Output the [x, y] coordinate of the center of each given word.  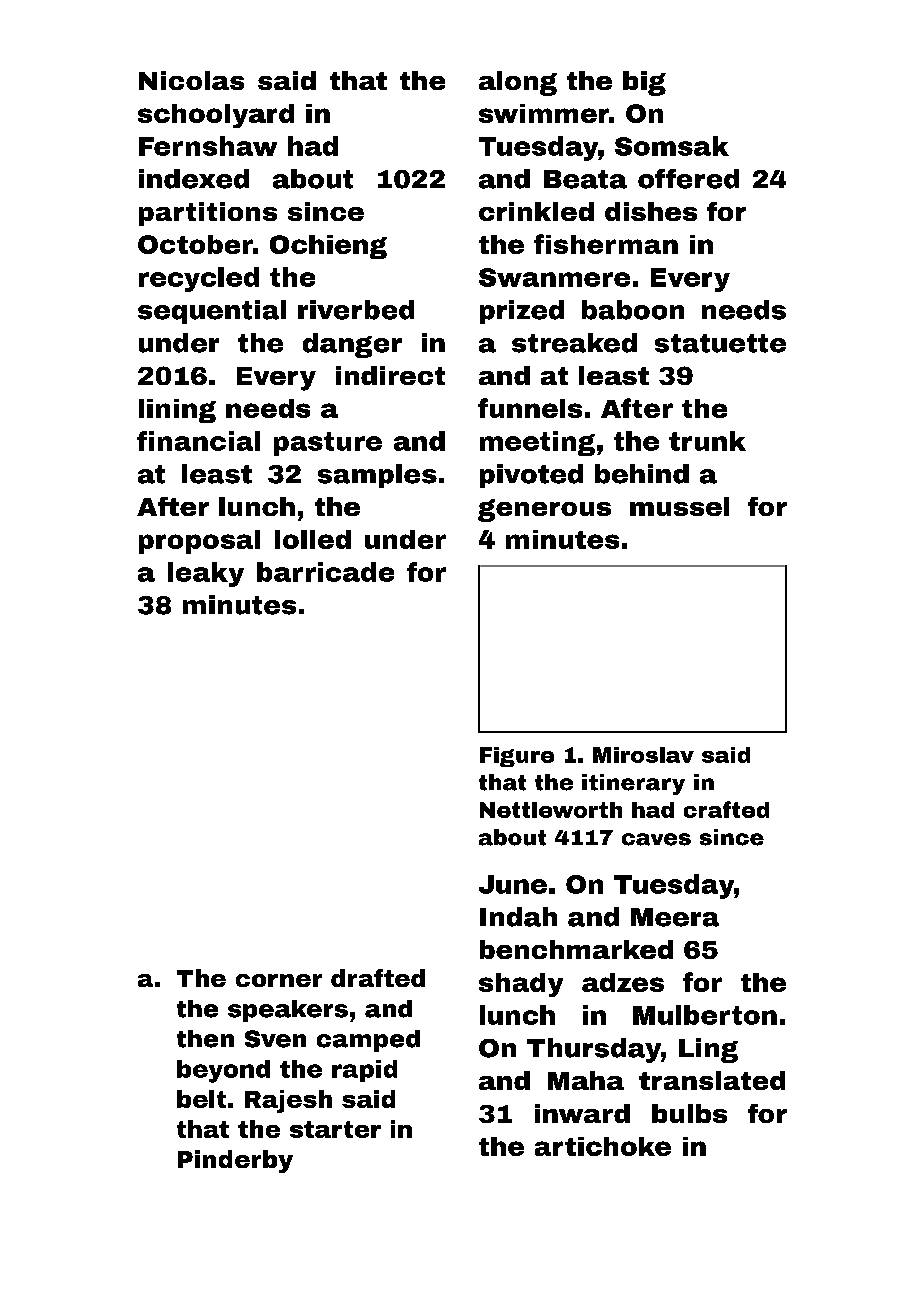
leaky [206, 574]
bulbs [689, 1113]
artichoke [603, 1146]
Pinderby [235, 1161]
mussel [679, 506]
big [644, 83]
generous [544, 510]
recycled [199, 279]
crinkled [536, 211]
